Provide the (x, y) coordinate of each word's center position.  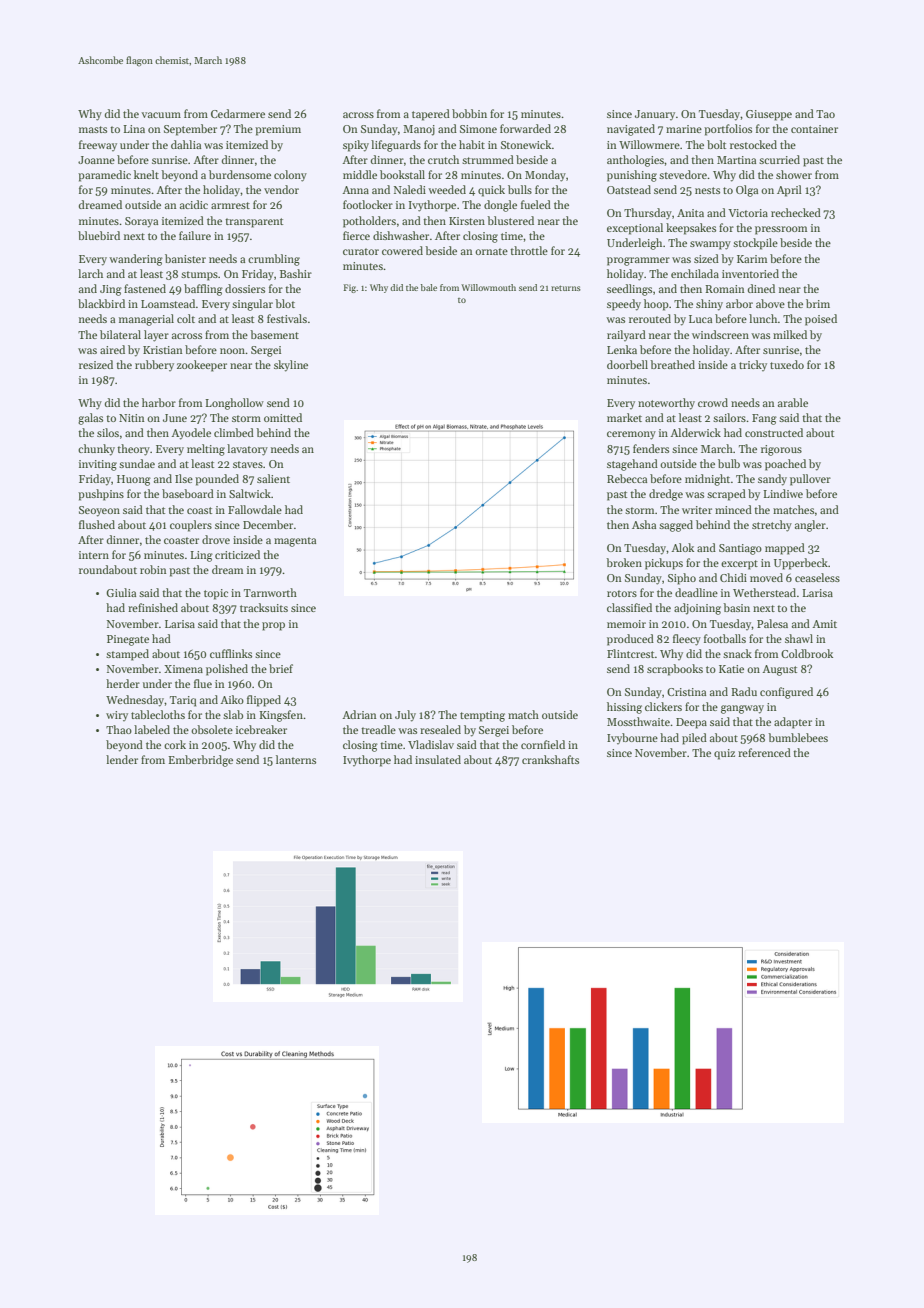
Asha (644, 524)
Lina (134, 129)
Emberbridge (200, 761)
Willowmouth (488, 287)
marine (684, 129)
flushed (97, 524)
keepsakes (691, 229)
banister (185, 258)
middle (360, 174)
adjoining (697, 609)
